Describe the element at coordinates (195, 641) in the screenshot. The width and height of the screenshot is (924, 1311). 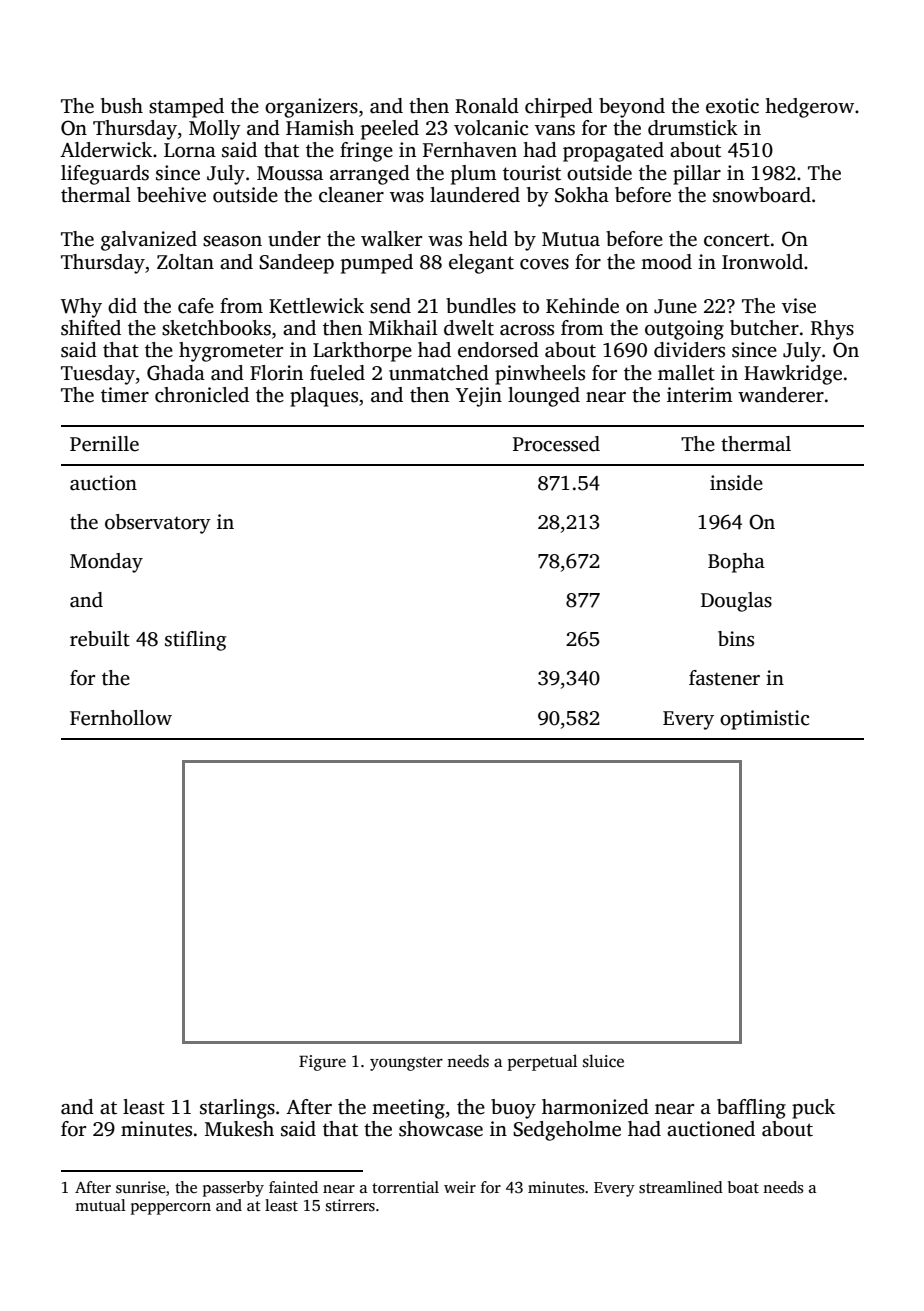
I see `stifling` at that location.
